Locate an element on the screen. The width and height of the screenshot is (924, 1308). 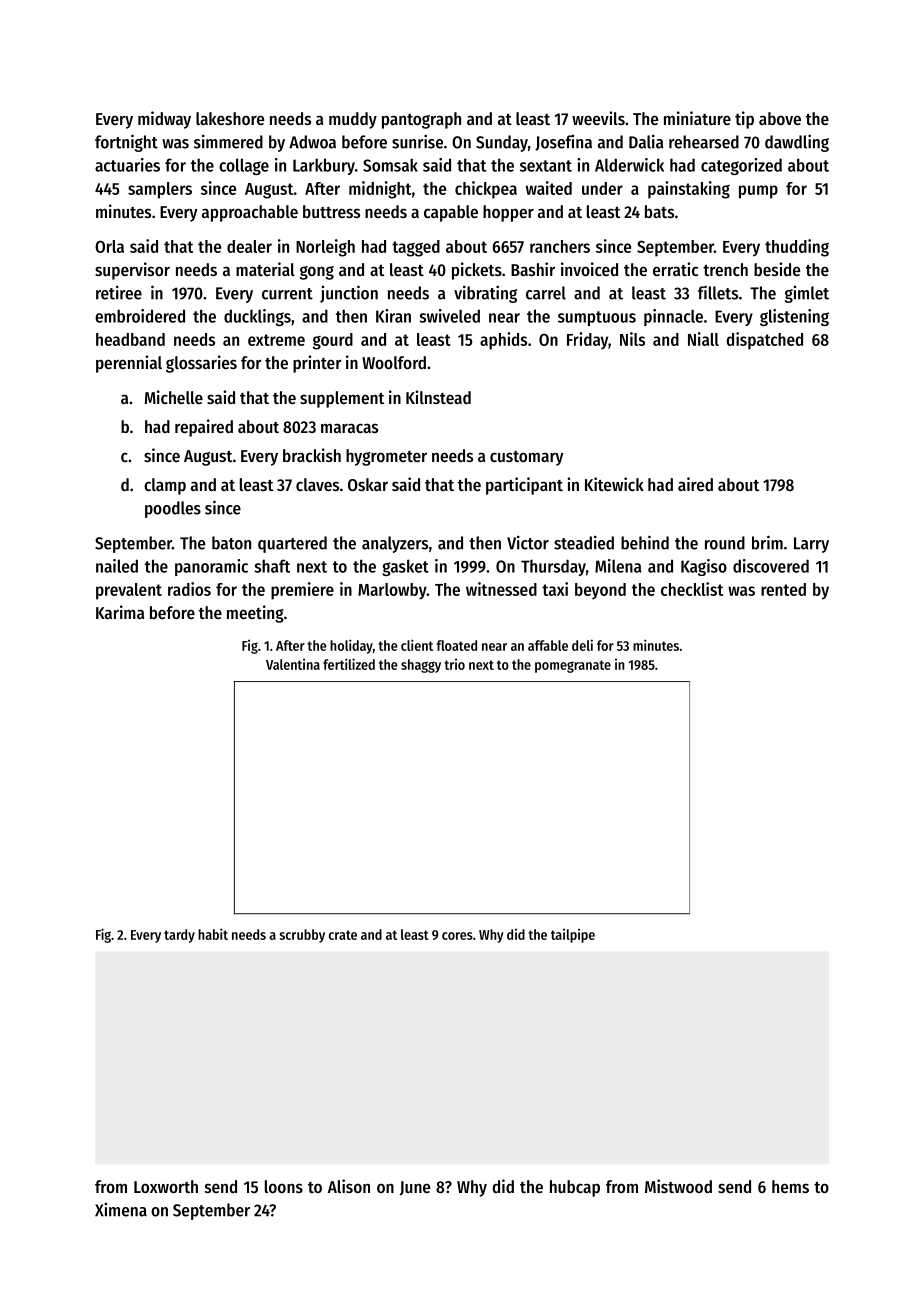
hems is located at coordinates (790, 1186).
